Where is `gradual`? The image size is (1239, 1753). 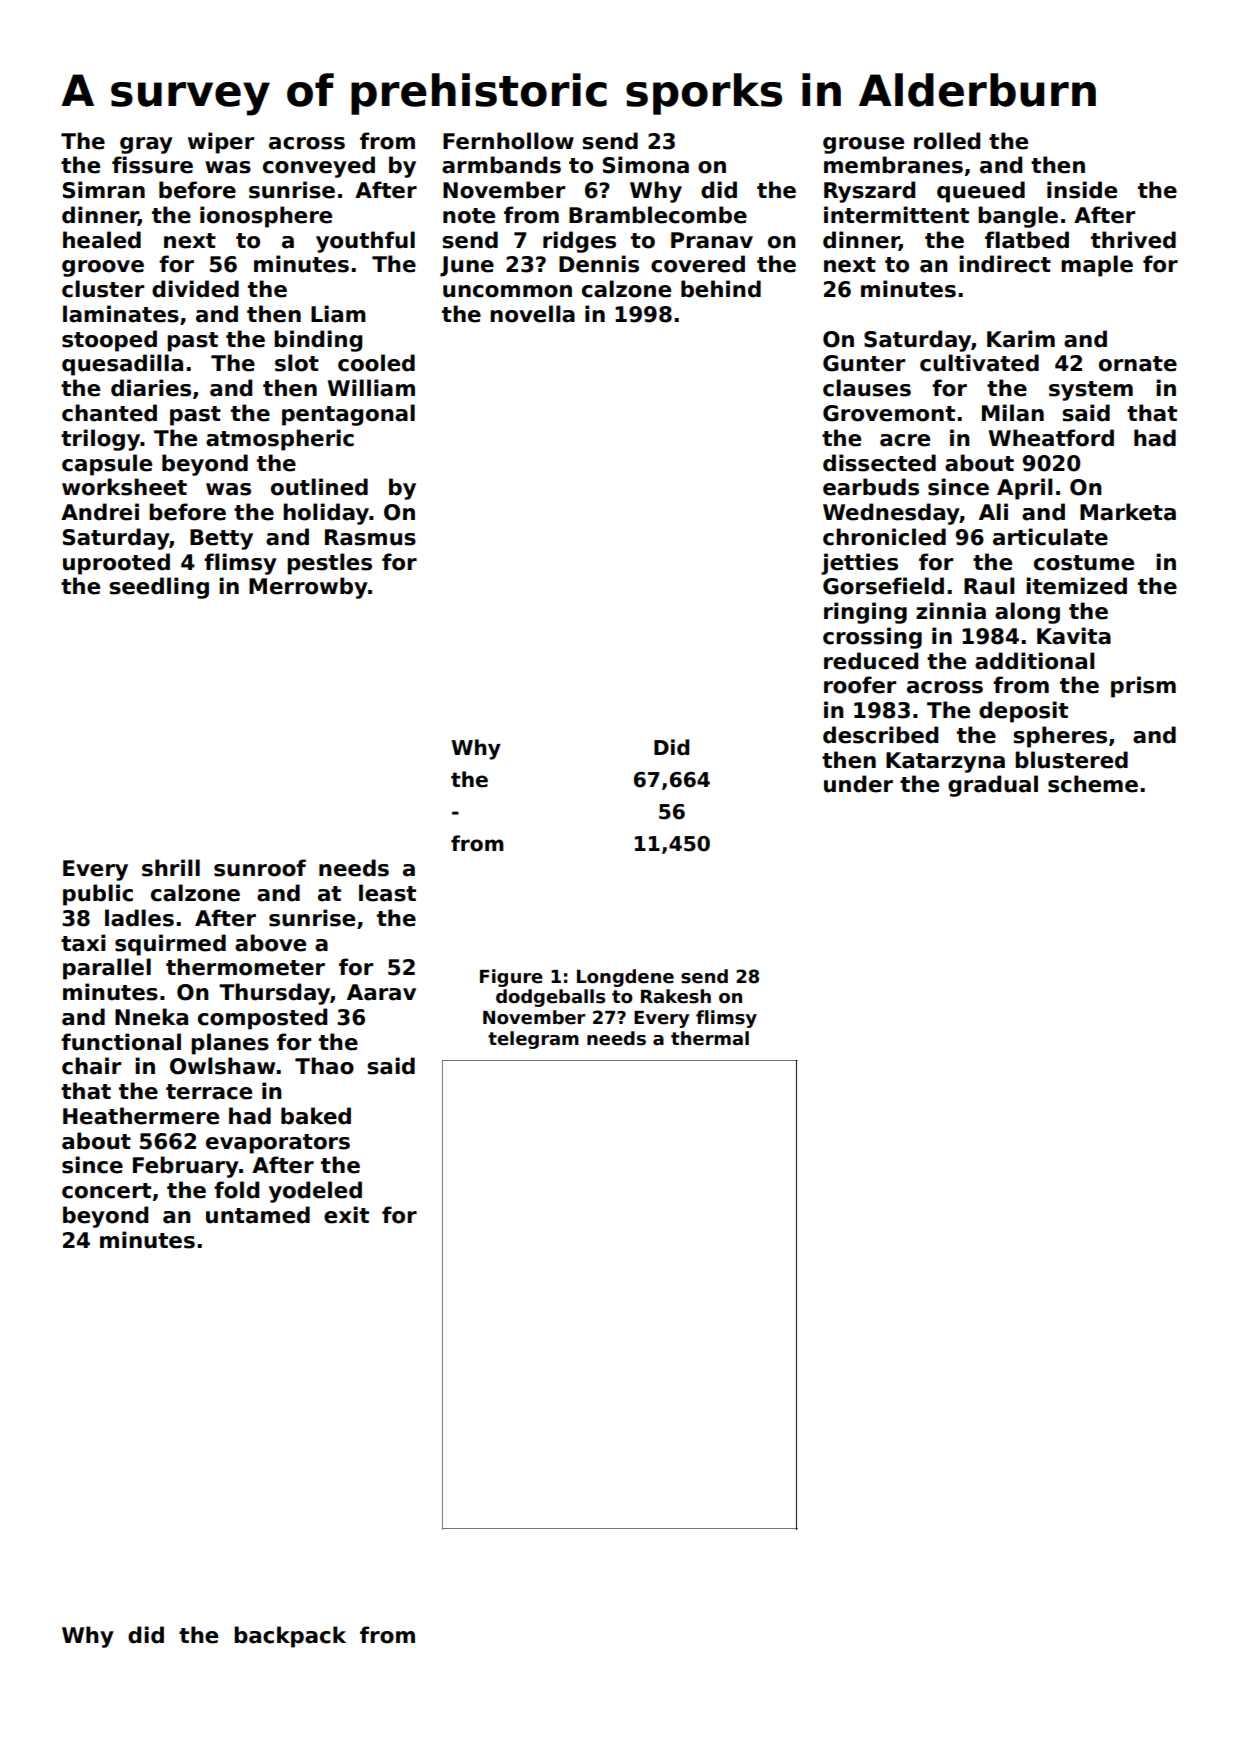
gradual is located at coordinates (993, 786).
